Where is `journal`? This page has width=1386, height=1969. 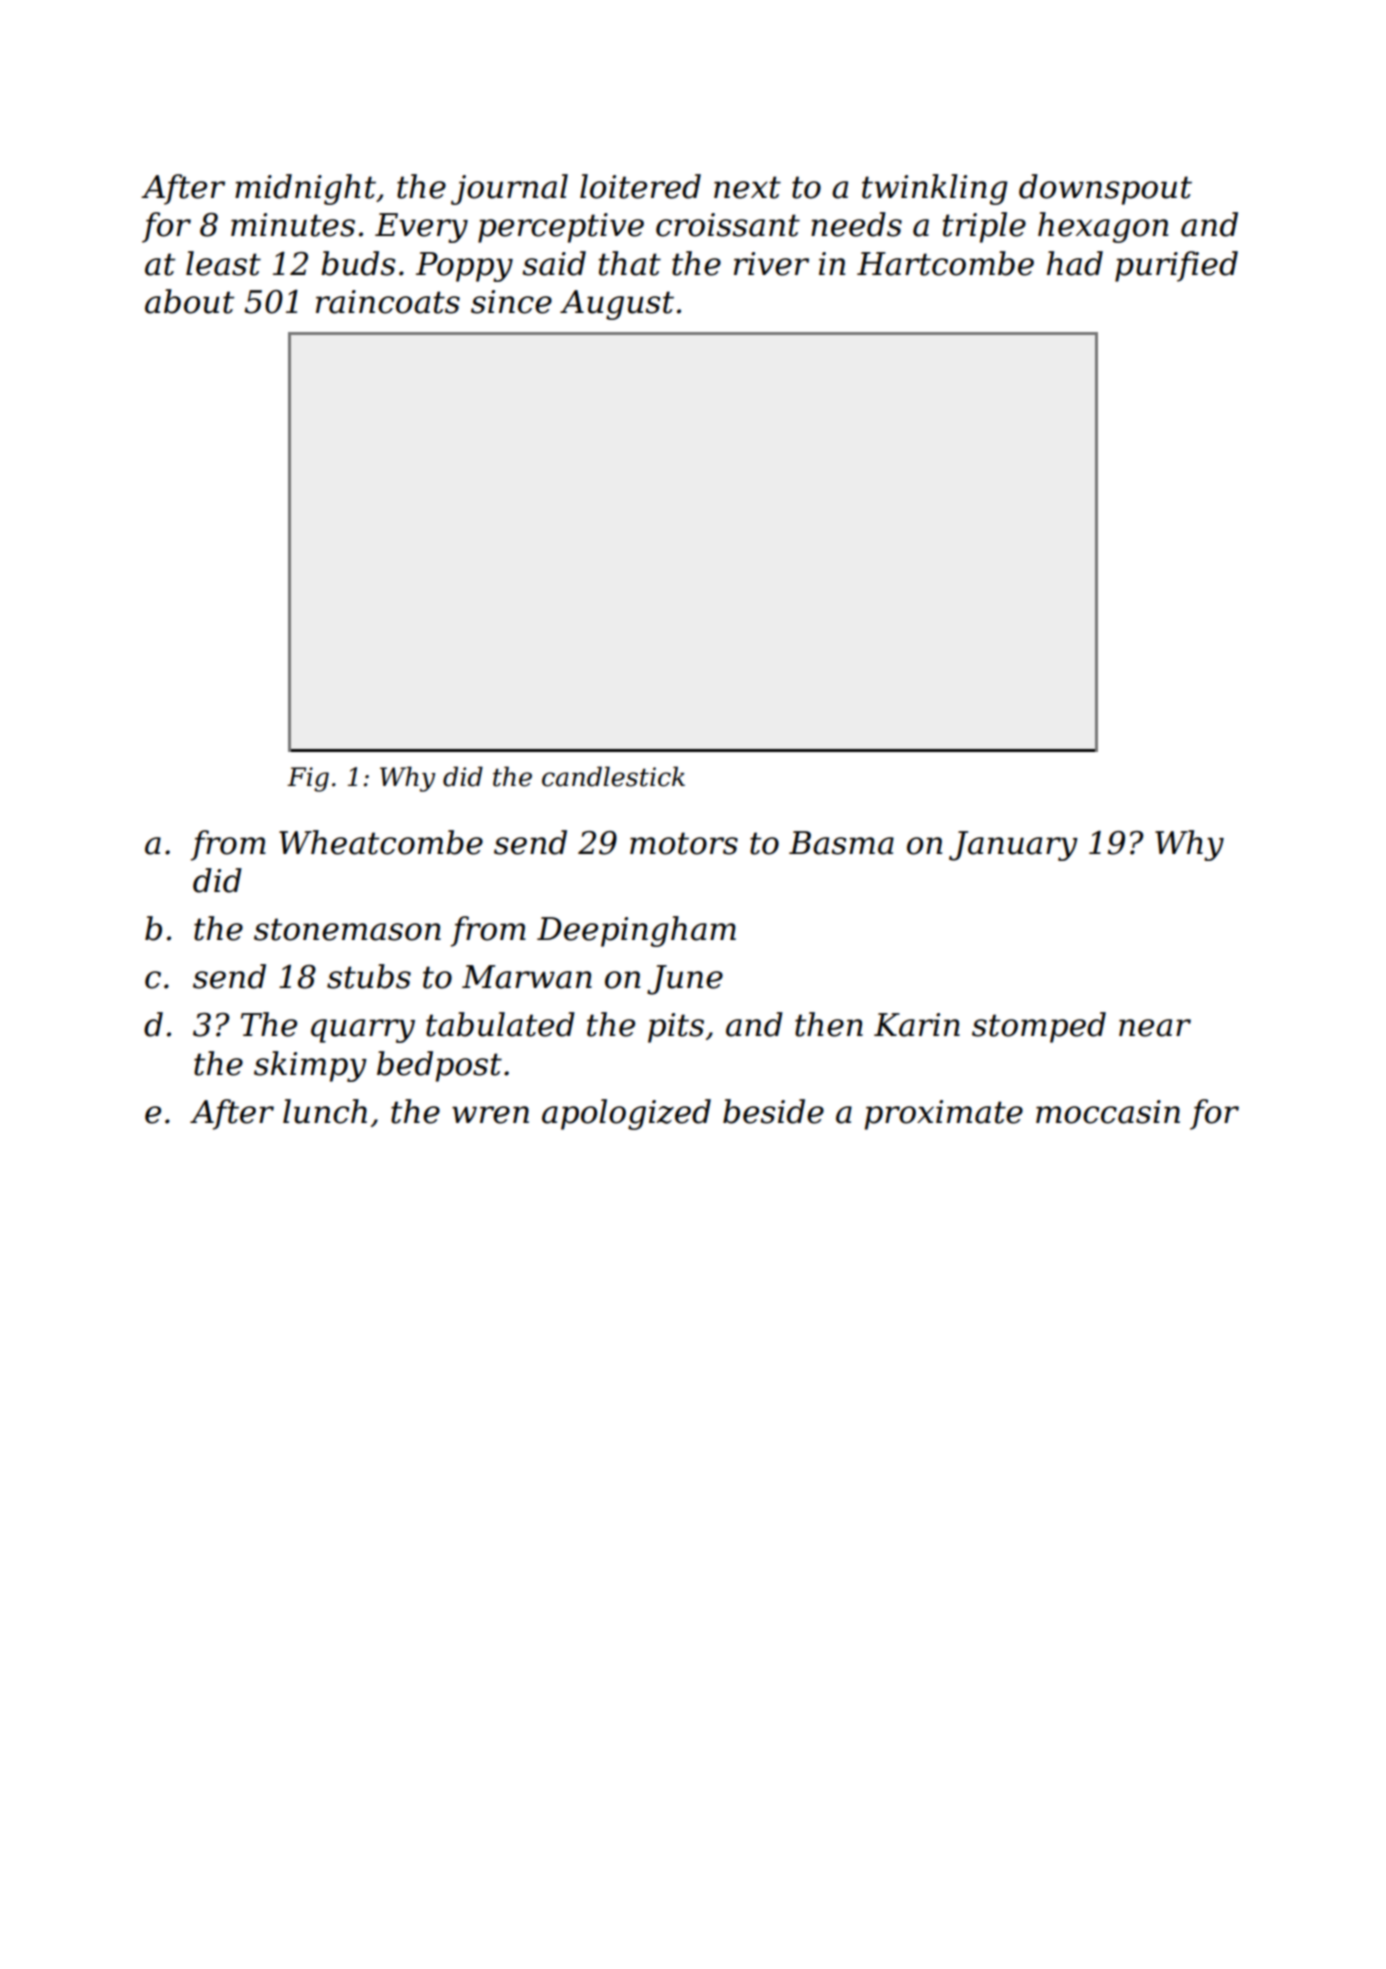 journal is located at coordinates (509, 189).
